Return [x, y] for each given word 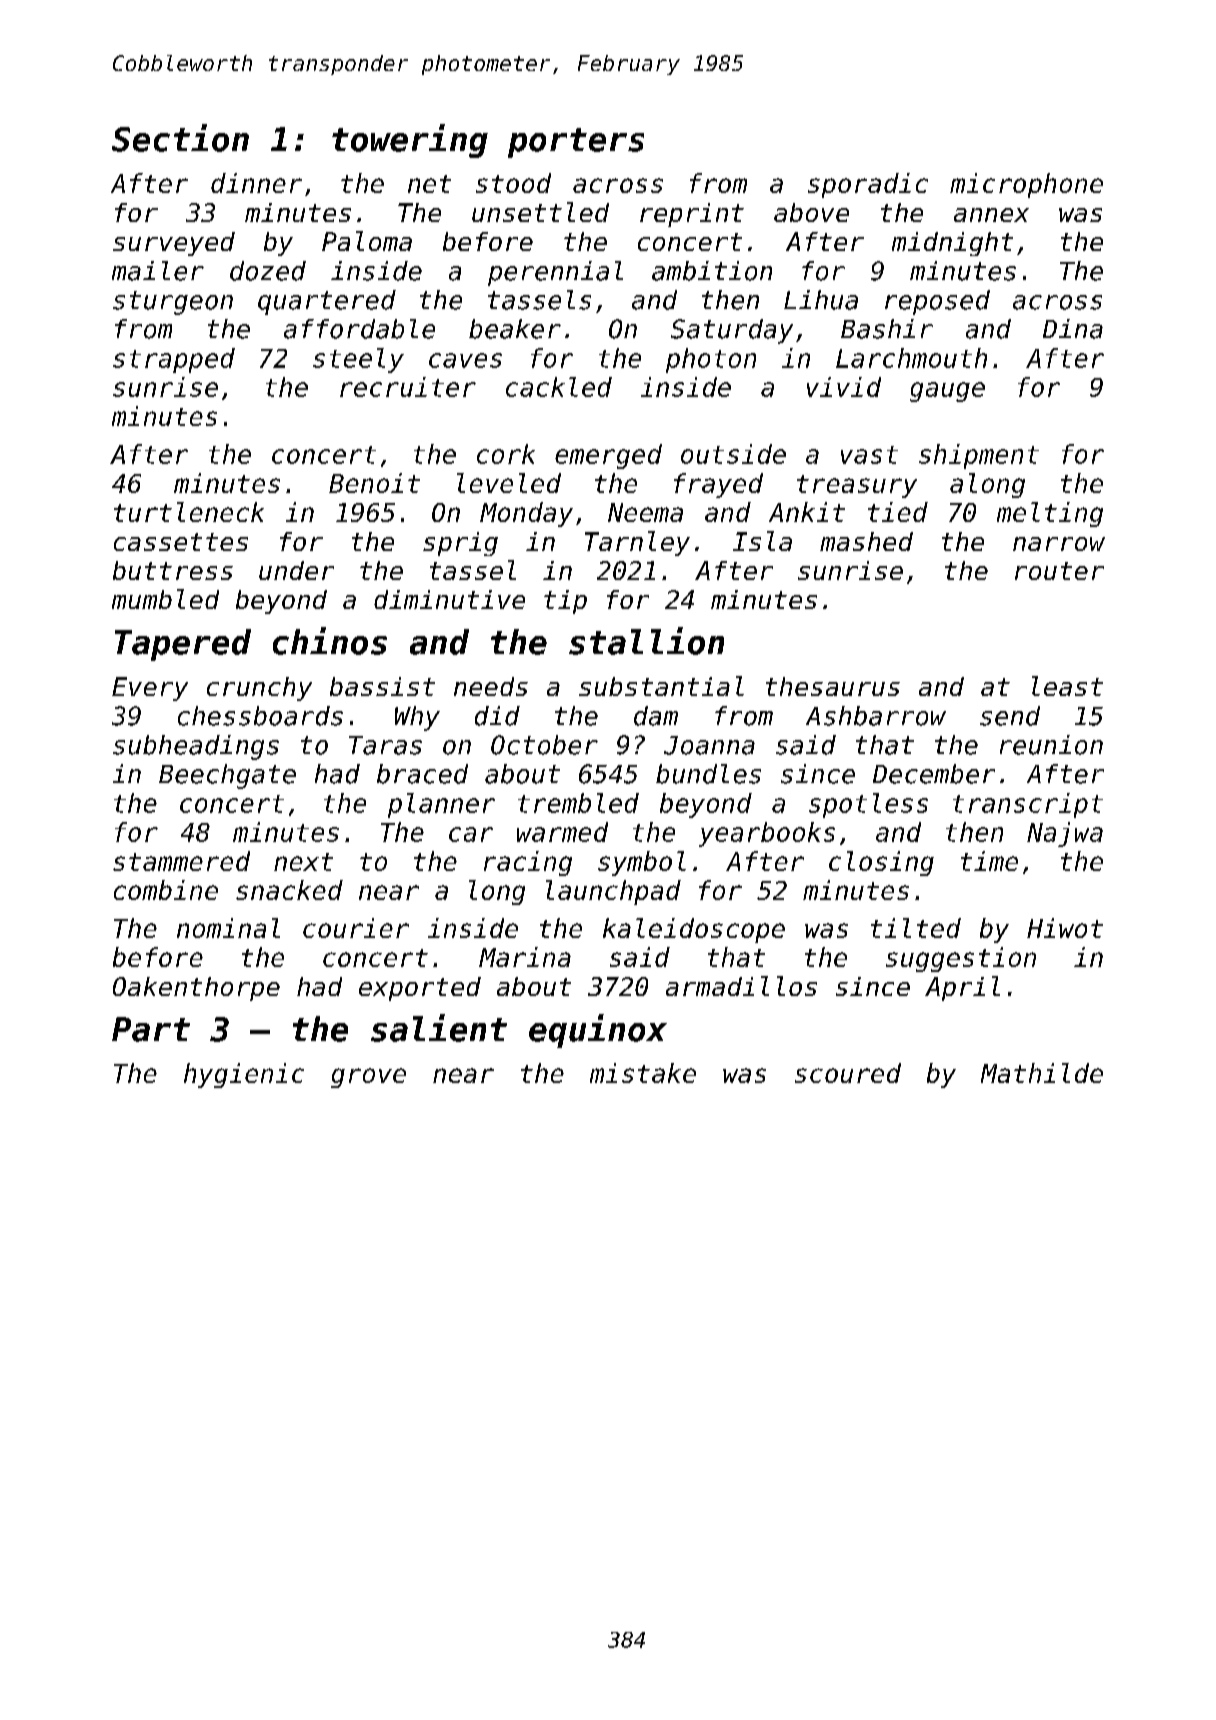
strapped [174, 360]
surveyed [174, 244]
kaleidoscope [694, 930]
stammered [181, 861]
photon [711, 360]
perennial [555, 273]
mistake [643, 1073]
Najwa [1065, 834]
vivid [844, 387]
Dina [1073, 329]
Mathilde [1042, 1073]
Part [151, 1029]
